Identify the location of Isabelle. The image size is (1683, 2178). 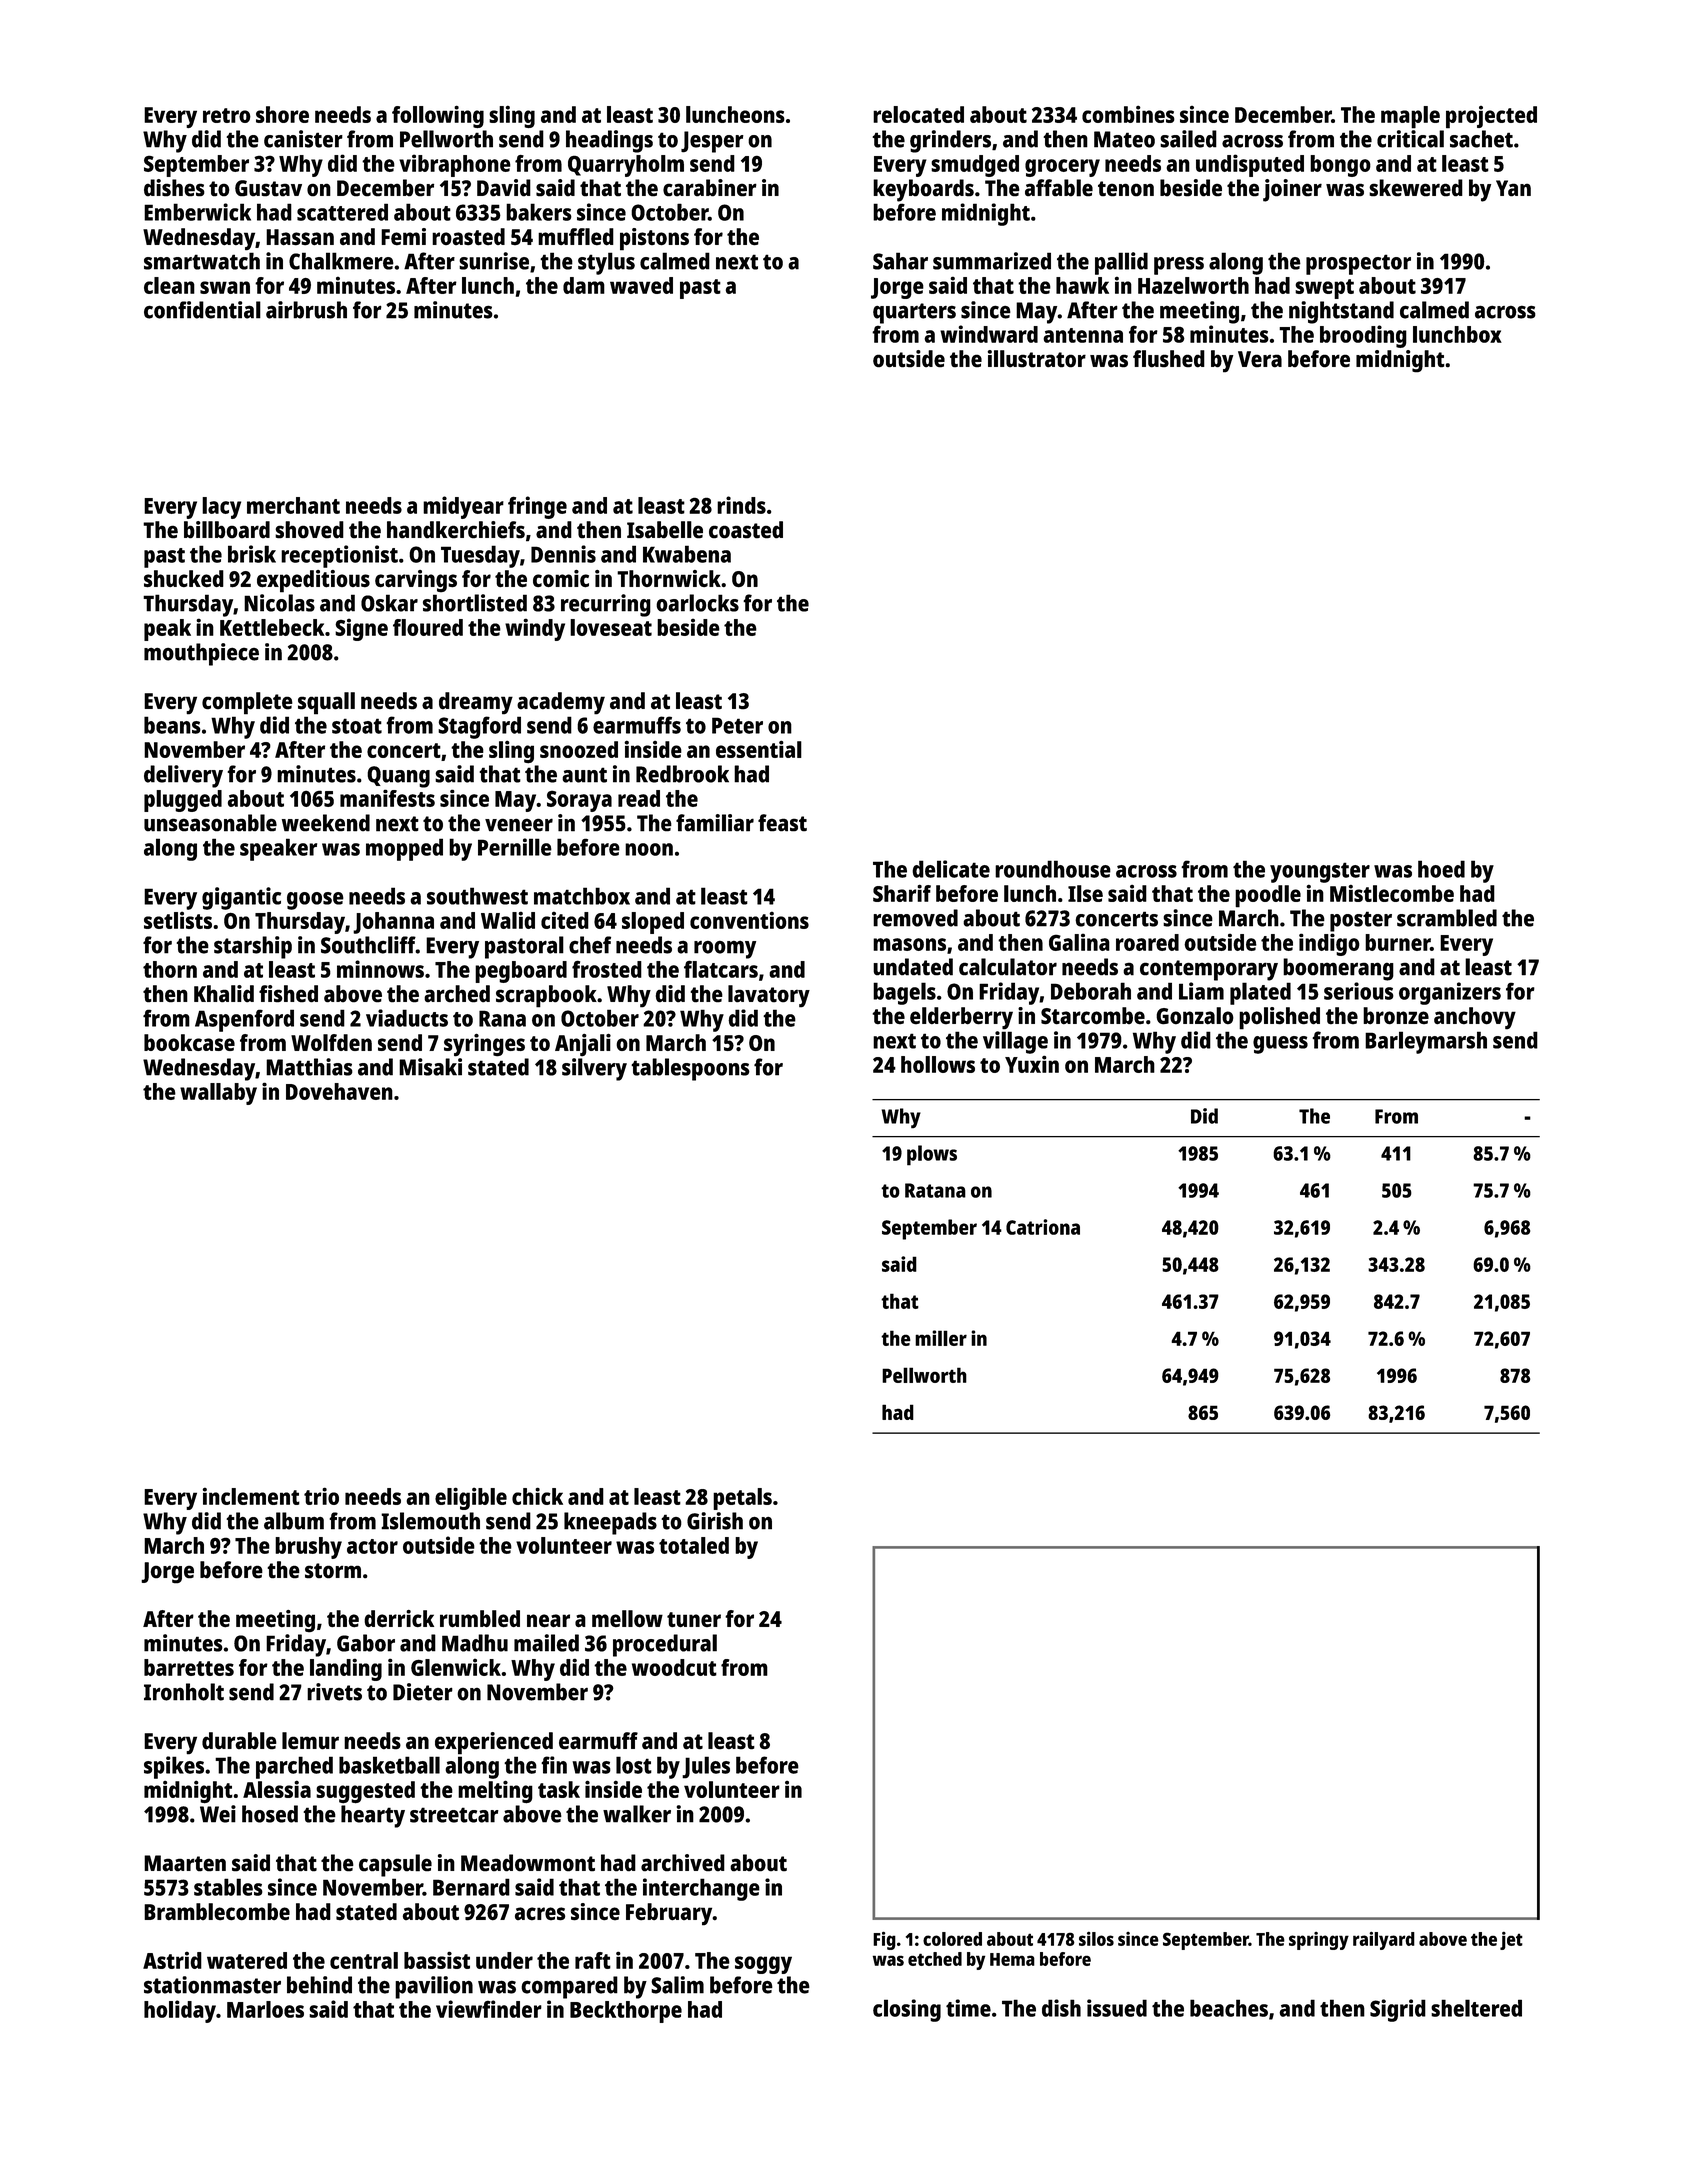
(665, 530).
